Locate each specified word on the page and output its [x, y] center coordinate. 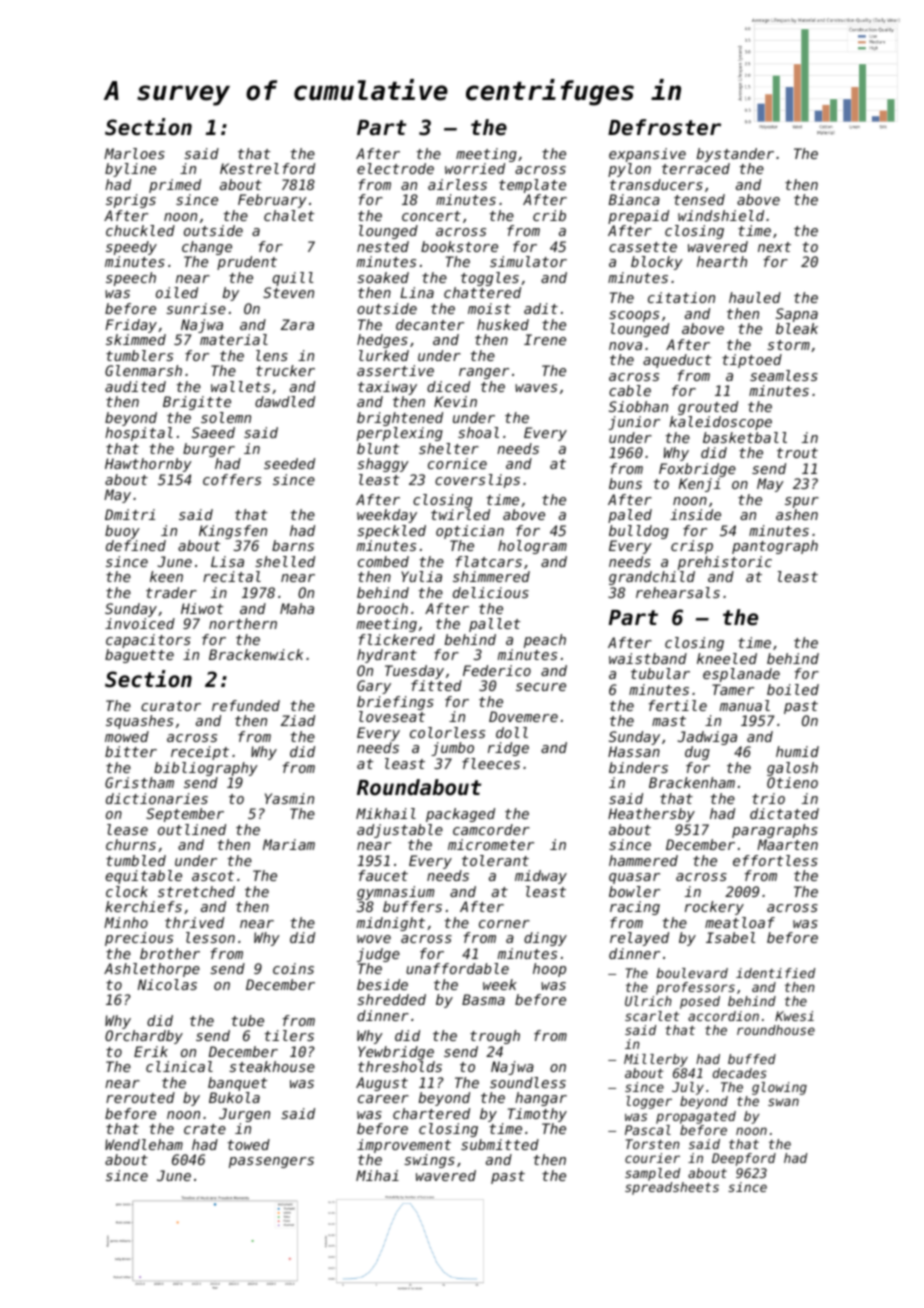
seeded [289, 463]
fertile [678, 705]
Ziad [298, 720]
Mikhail [386, 813]
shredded [391, 999]
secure [541, 687]
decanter [430, 324]
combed [383, 561]
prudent [247, 263]
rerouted [140, 1097]
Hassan [634, 751]
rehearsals [678, 592]
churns [131, 844]
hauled [755, 297]
